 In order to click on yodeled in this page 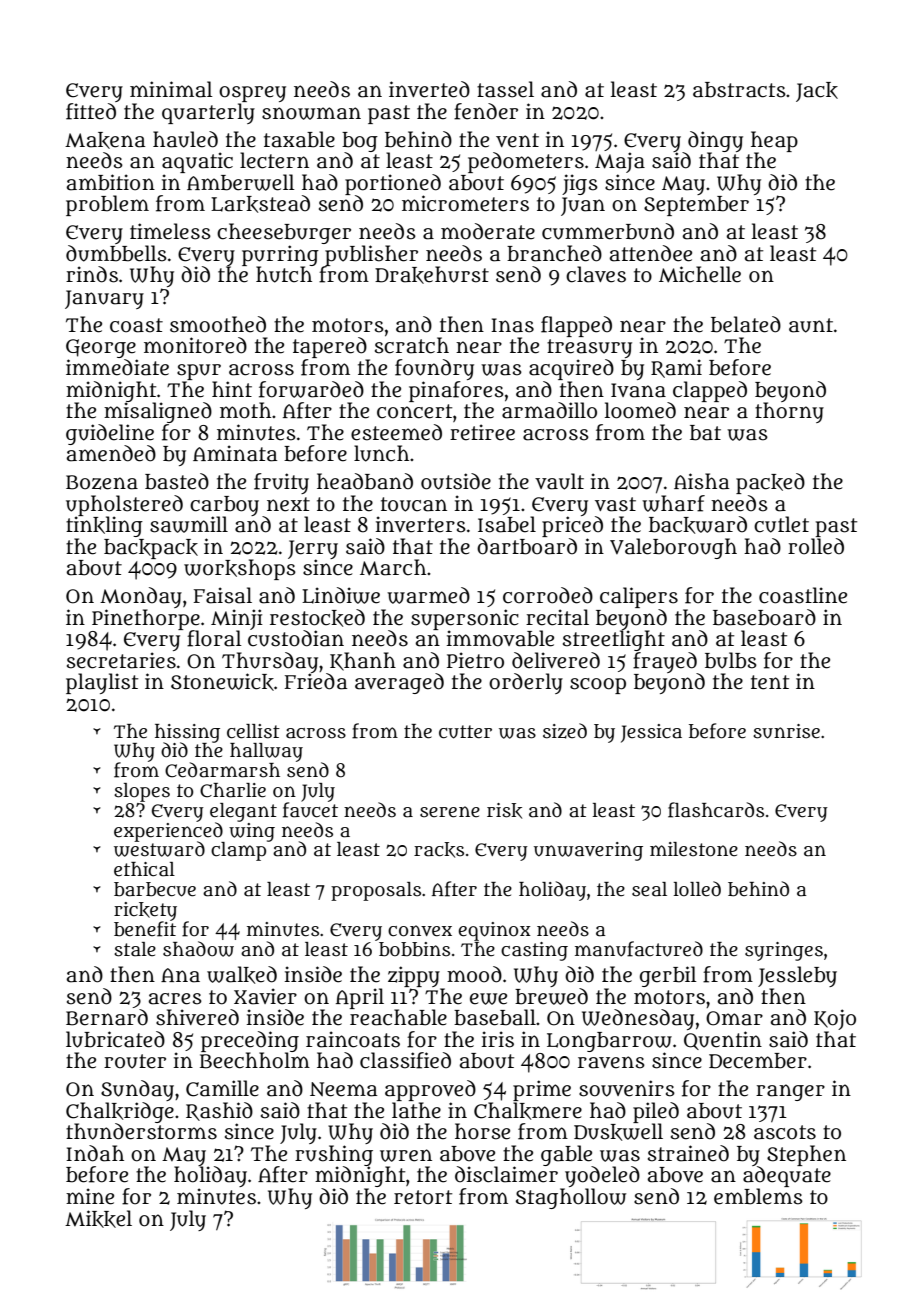, I will do `click(602, 1176)`.
